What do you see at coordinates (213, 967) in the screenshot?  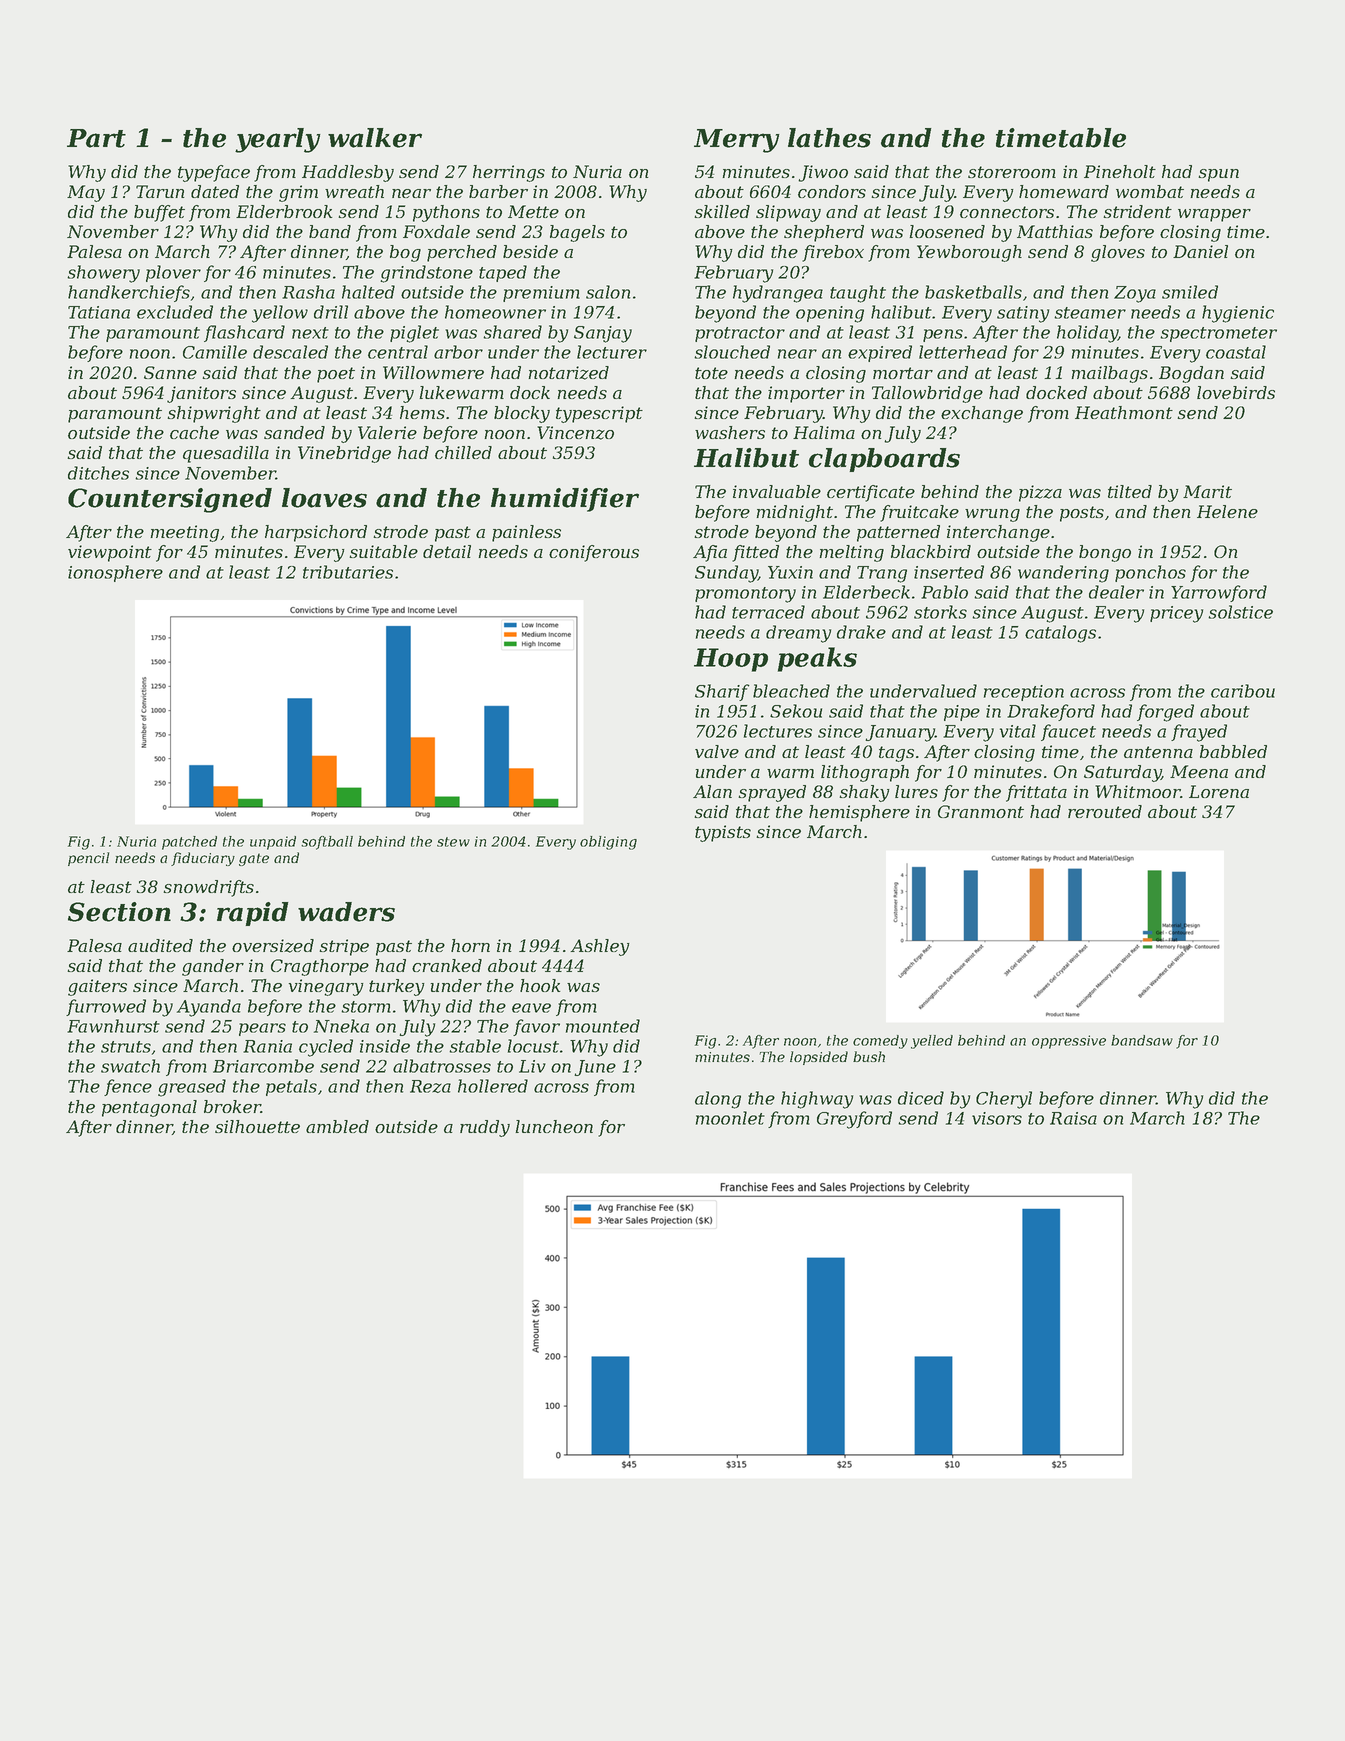 I see `gander` at bounding box center [213, 967].
